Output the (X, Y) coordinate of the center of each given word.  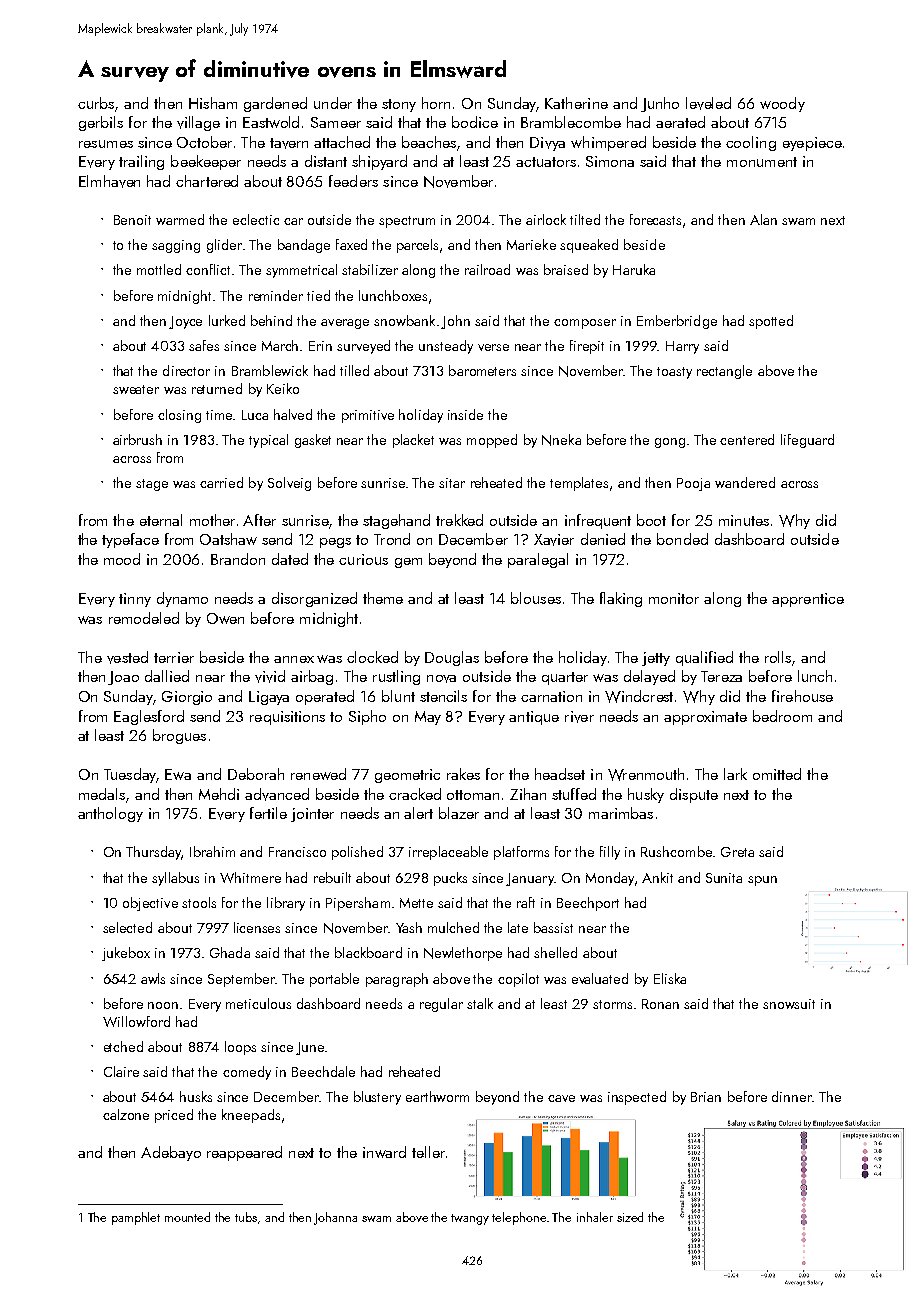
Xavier (554, 540)
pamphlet (136, 1218)
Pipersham (358, 904)
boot (651, 520)
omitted (777, 774)
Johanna (335, 1218)
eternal (161, 520)
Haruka (634, 269)
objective (150, 904)
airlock (546, 219)
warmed (180, 219)
